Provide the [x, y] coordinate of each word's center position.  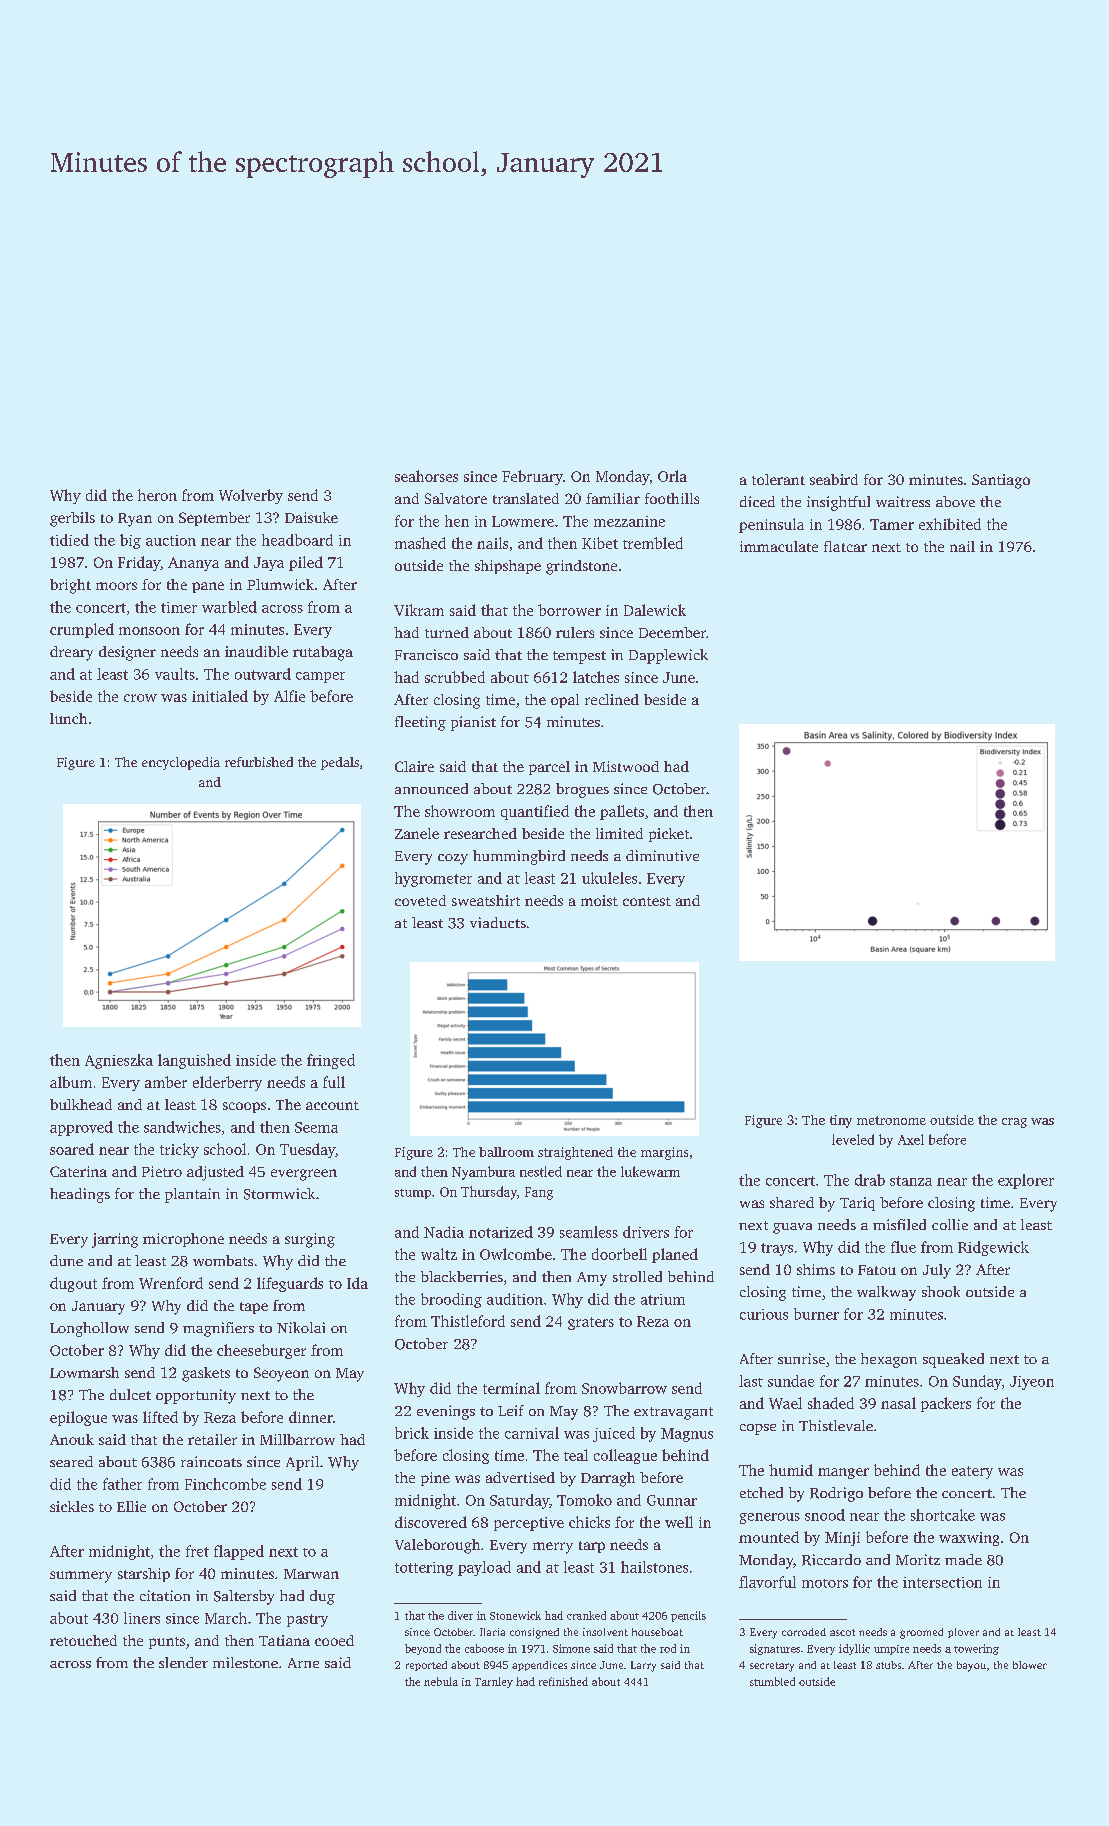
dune [66, 1260]
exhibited [950, 524]
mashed [420, 543]
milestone [245, 1662]
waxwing [969, 1539]
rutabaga [323, 653]
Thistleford [468, 1321]
